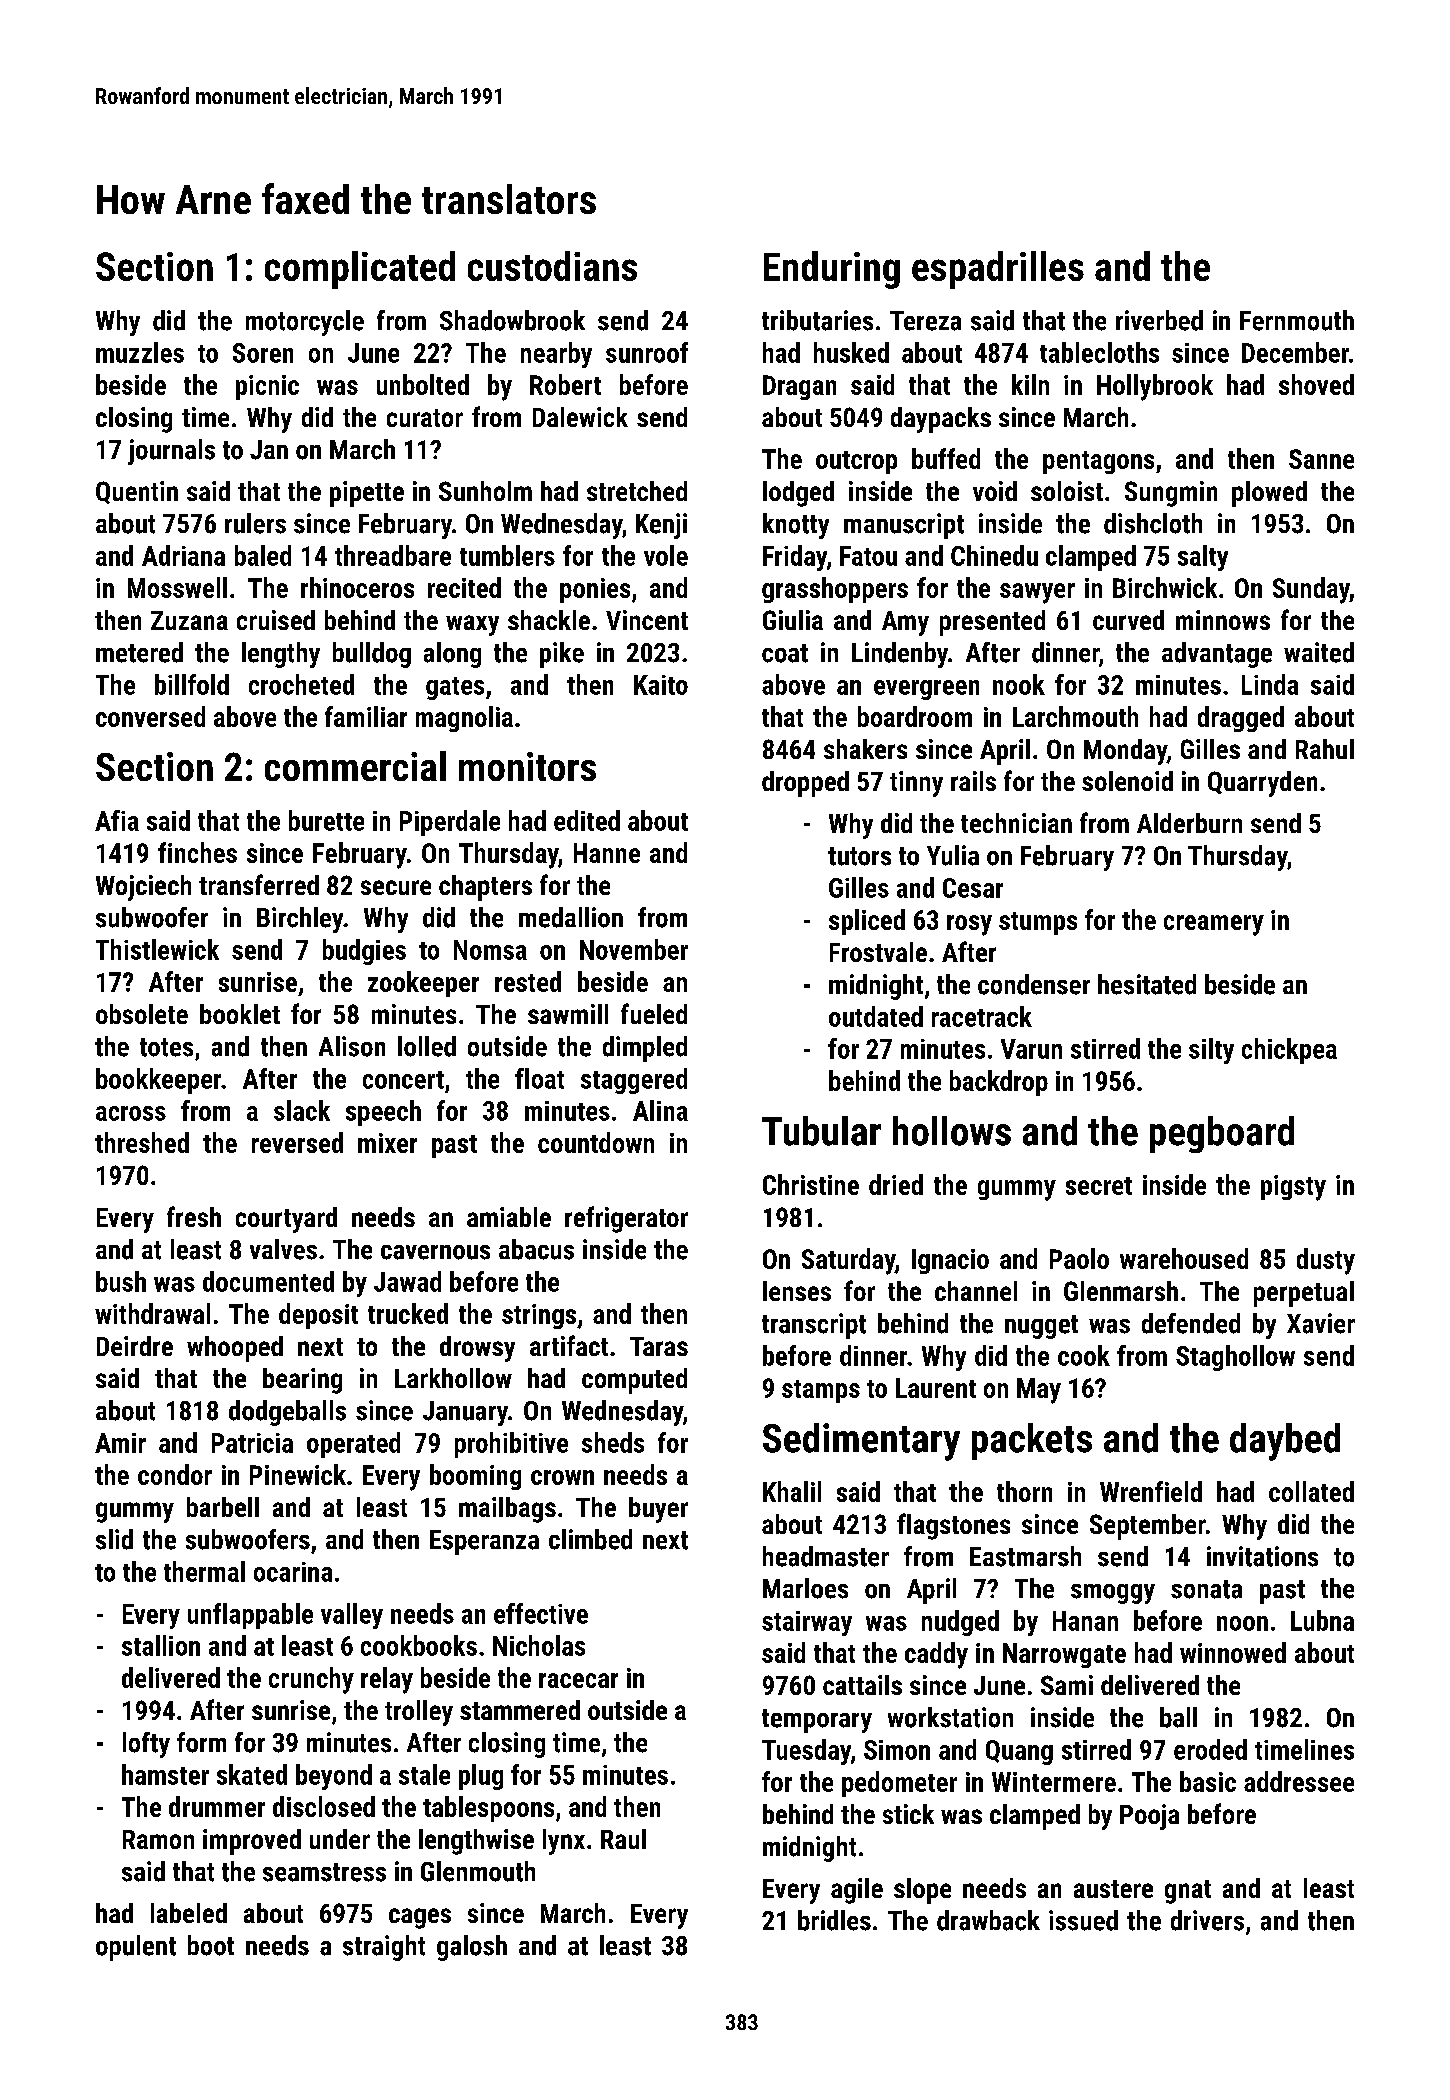  Describe the element at coordinates (661, 526) in the page. I see `Kenji` at that location.
